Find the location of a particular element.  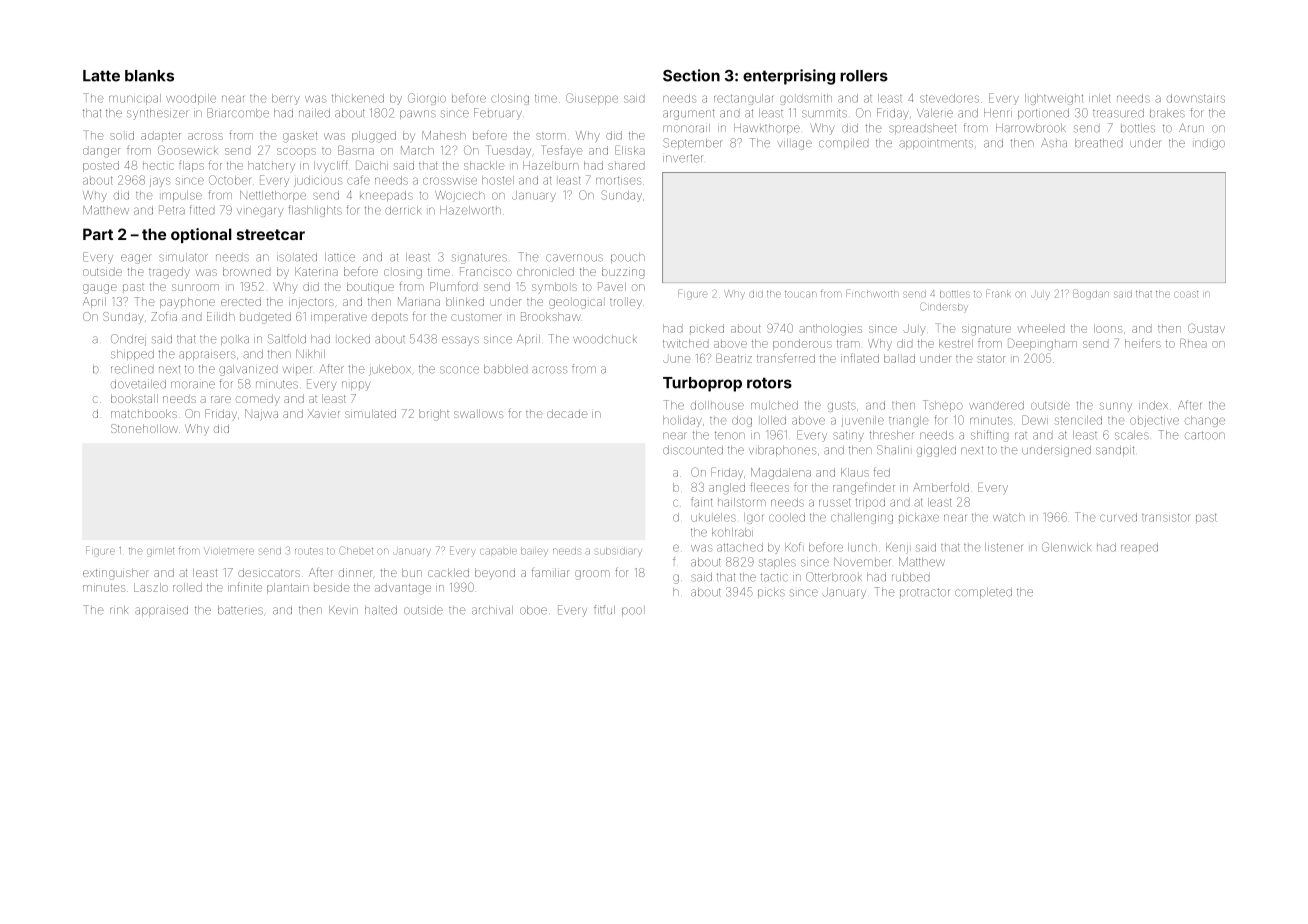

swallows is located at coordinates (478, 413).
